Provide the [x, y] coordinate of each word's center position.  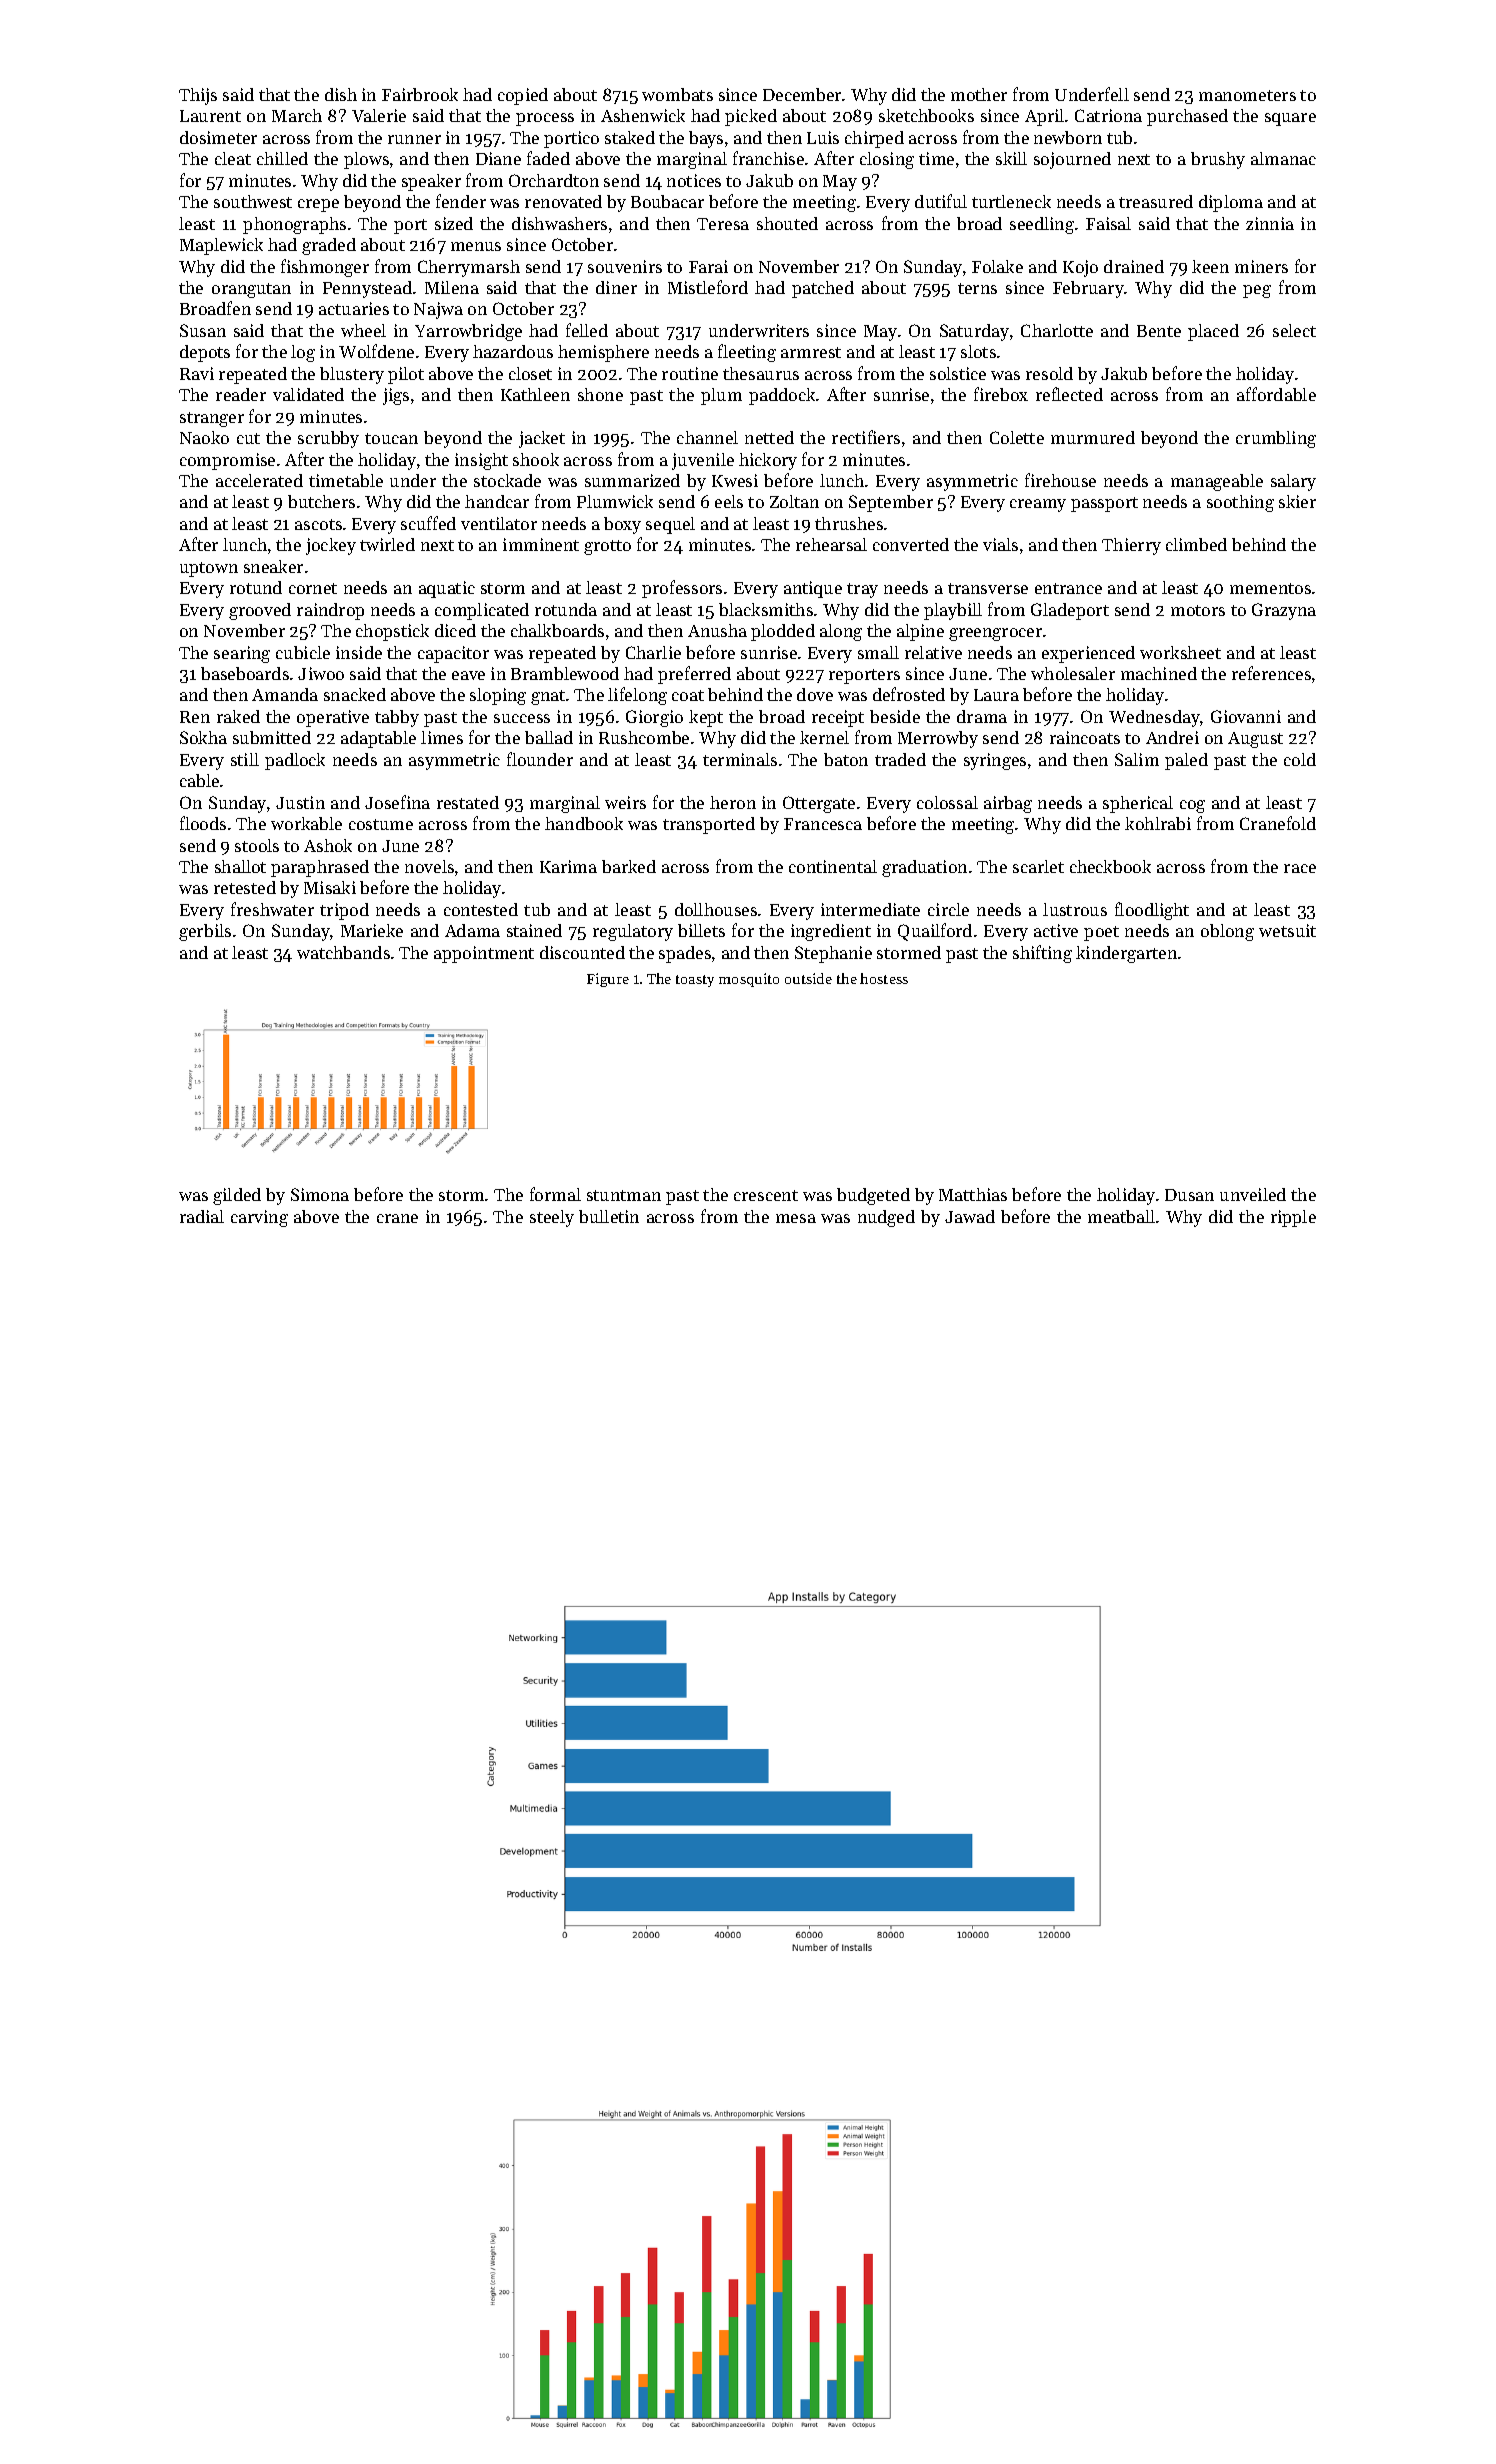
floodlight [1152, 911]
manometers [1247, 95]
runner [414, 139]
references [1271, 673]
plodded [783, 632]
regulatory [633, 932]
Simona [320, 1194]
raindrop [330, 611]
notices [694, 180]
